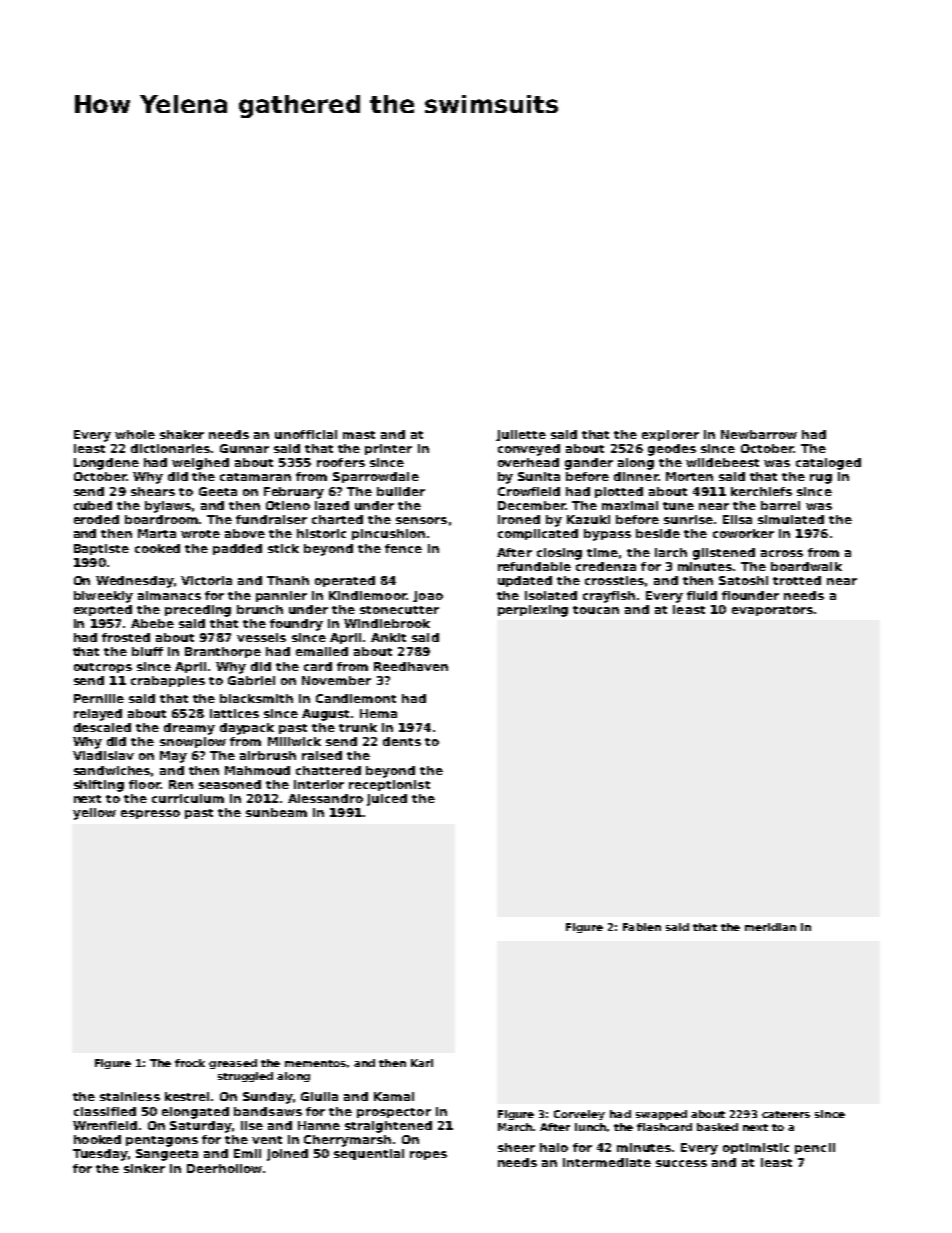 This screenshot has width=952, height=1233. Describe the element at coordinates (402, 741) in the screenshot. I see `dents` at that location.
